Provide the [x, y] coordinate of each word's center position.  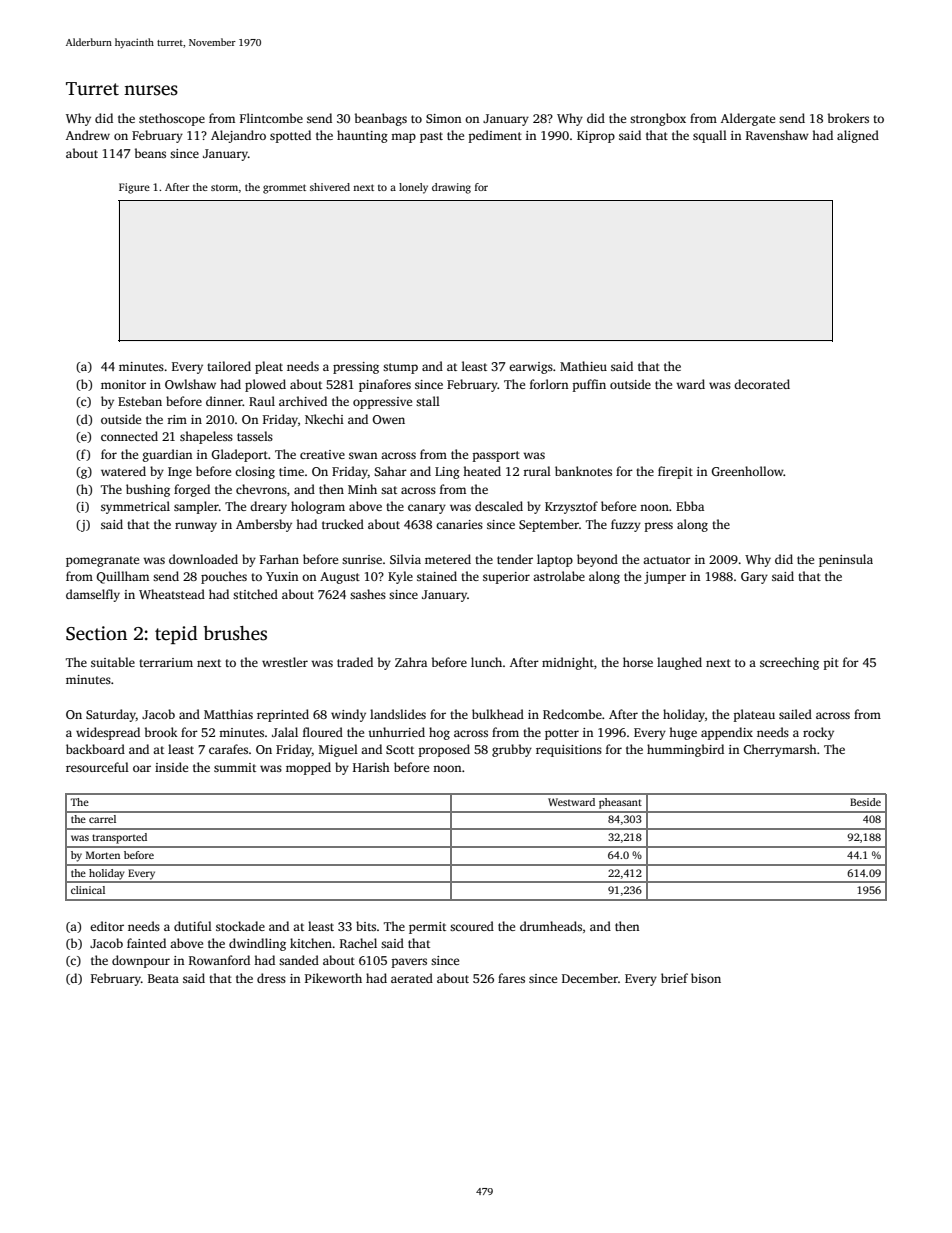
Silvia [405, 559]
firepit [675, 472]
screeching [789, 663]
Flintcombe [271, 118]
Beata [163, 978]
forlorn [549, 384]
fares [511, 978]
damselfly [93, 595]
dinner [224, 401]
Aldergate [748, 119]
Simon [443, 118]
